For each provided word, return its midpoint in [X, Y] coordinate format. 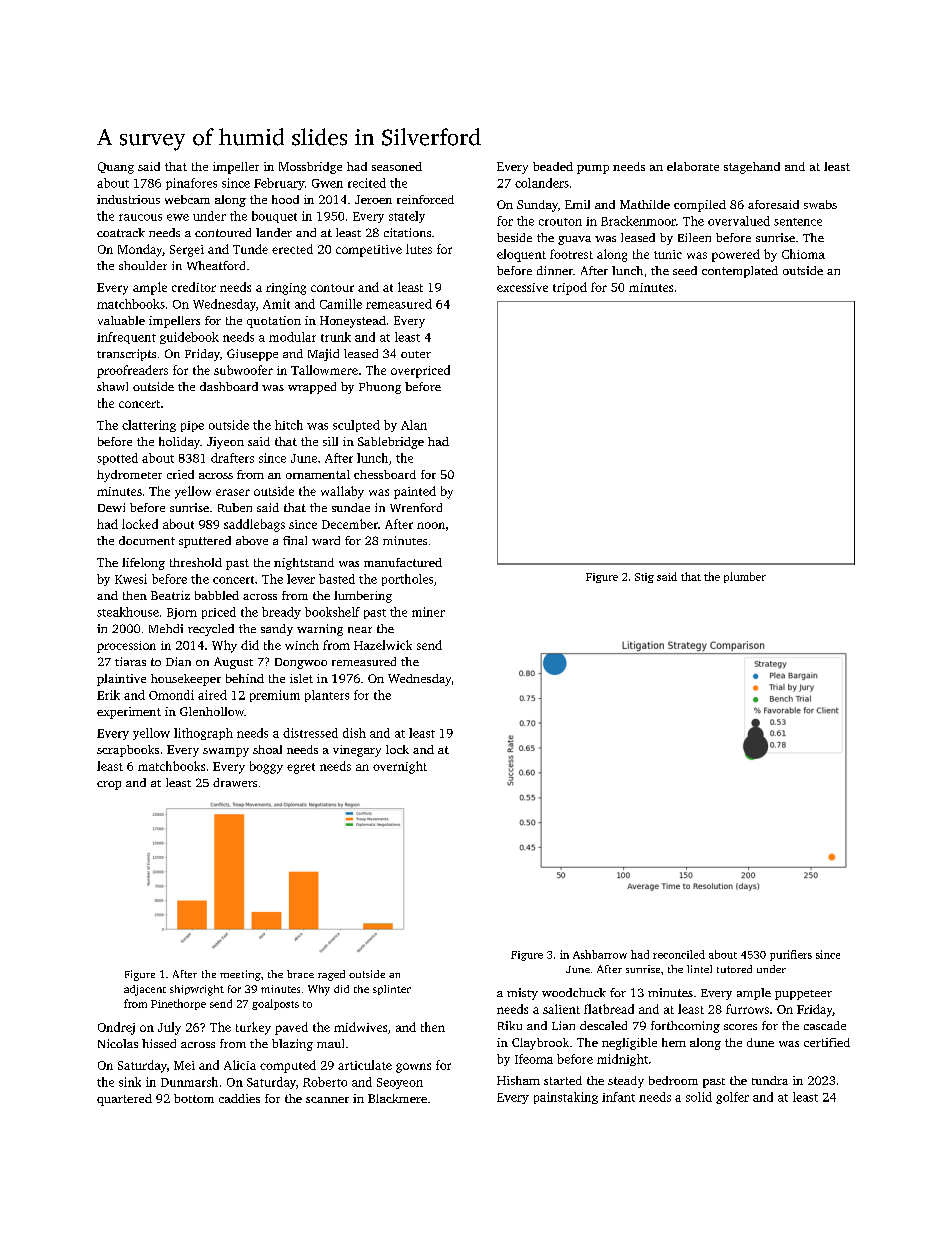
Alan [414, 425]
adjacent [145, 990]
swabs [820, 204]
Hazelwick [383, 645]
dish [354, 733]
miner [428, 612]
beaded [553, 166]
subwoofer [243, 370]
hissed [159, 1043]
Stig [644, 578]
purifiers [791, 955]
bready [281, 613]
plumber [745, 577]
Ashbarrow [600, 954]
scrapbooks [128, 751]
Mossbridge [310, 168]
